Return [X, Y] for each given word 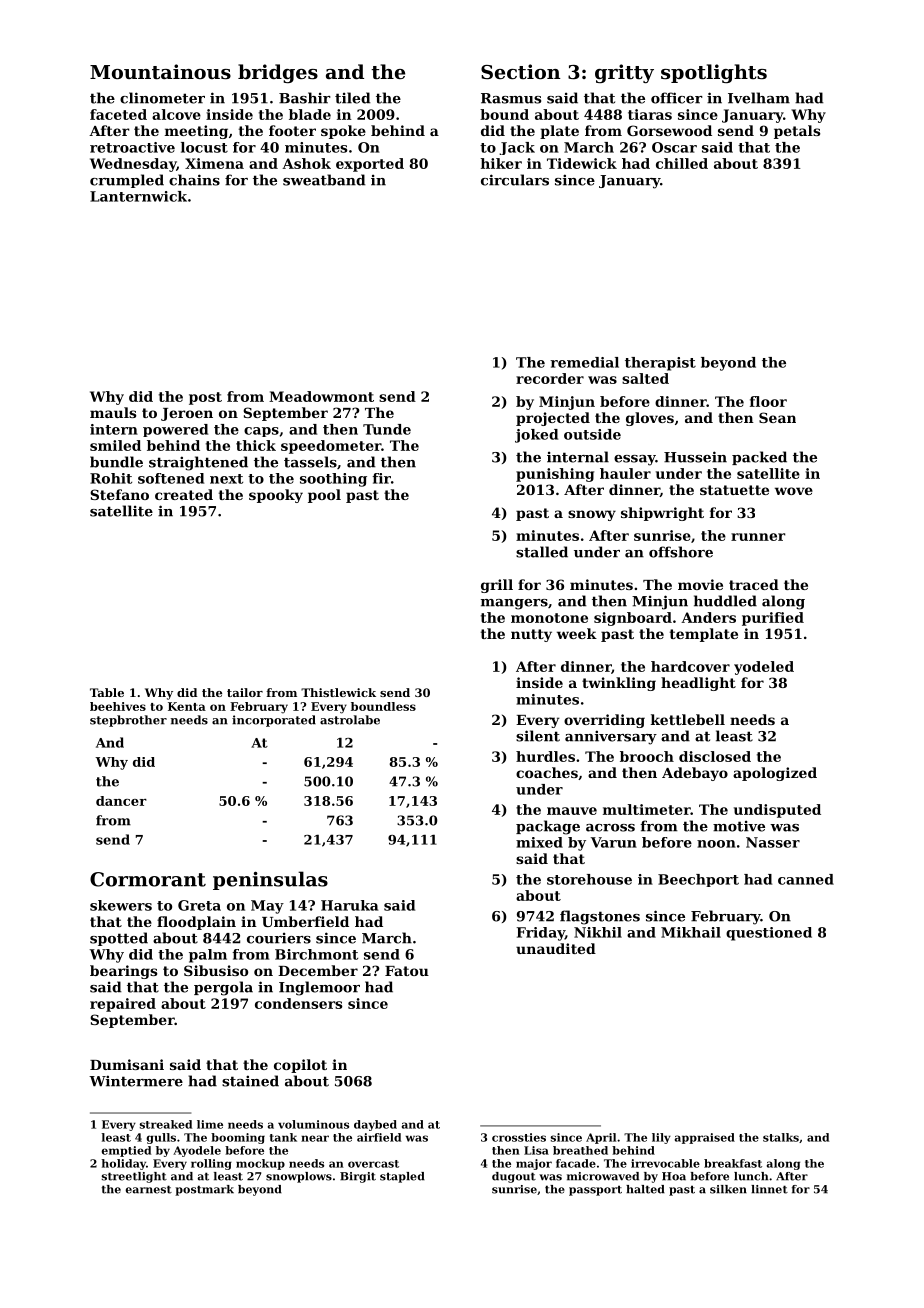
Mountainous [160, 72]
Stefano [119, 494]
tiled [353, 98]
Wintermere [136, 1081]
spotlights [714, 73]
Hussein [695, 457]
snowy [592, 515]
